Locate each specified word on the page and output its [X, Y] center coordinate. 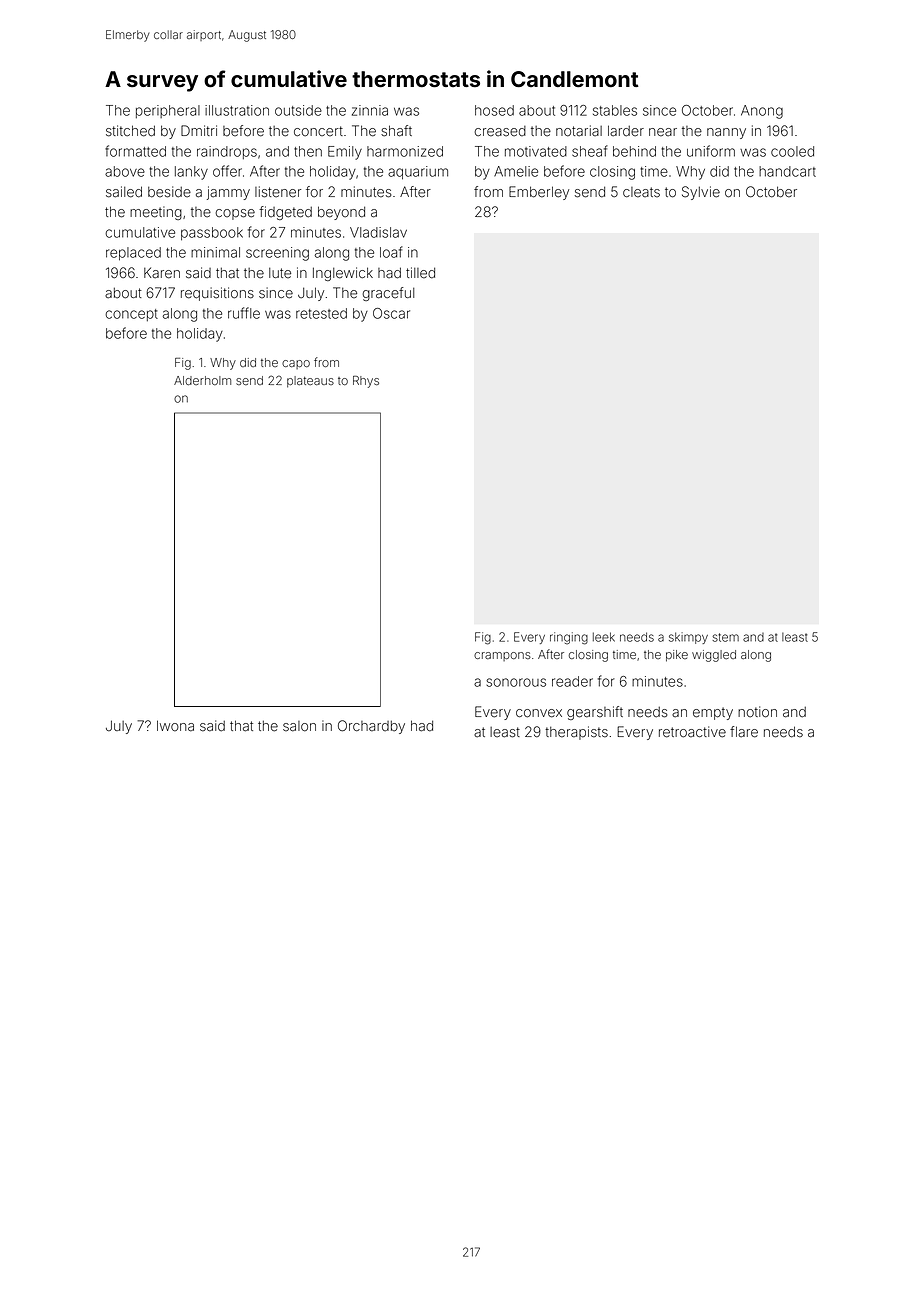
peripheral [168, 111]
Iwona [175, 726]
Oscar [391, 313]
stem [725, 637]
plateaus [310, 382]
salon [299, 726]
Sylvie [701, 193]
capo [296, 364]
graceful [388, 294]
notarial [579, 131]
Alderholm [202, 380]
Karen [162, 273]
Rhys [366, 382]
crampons [502, 656]
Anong [762, 112]
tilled [420, 273]
